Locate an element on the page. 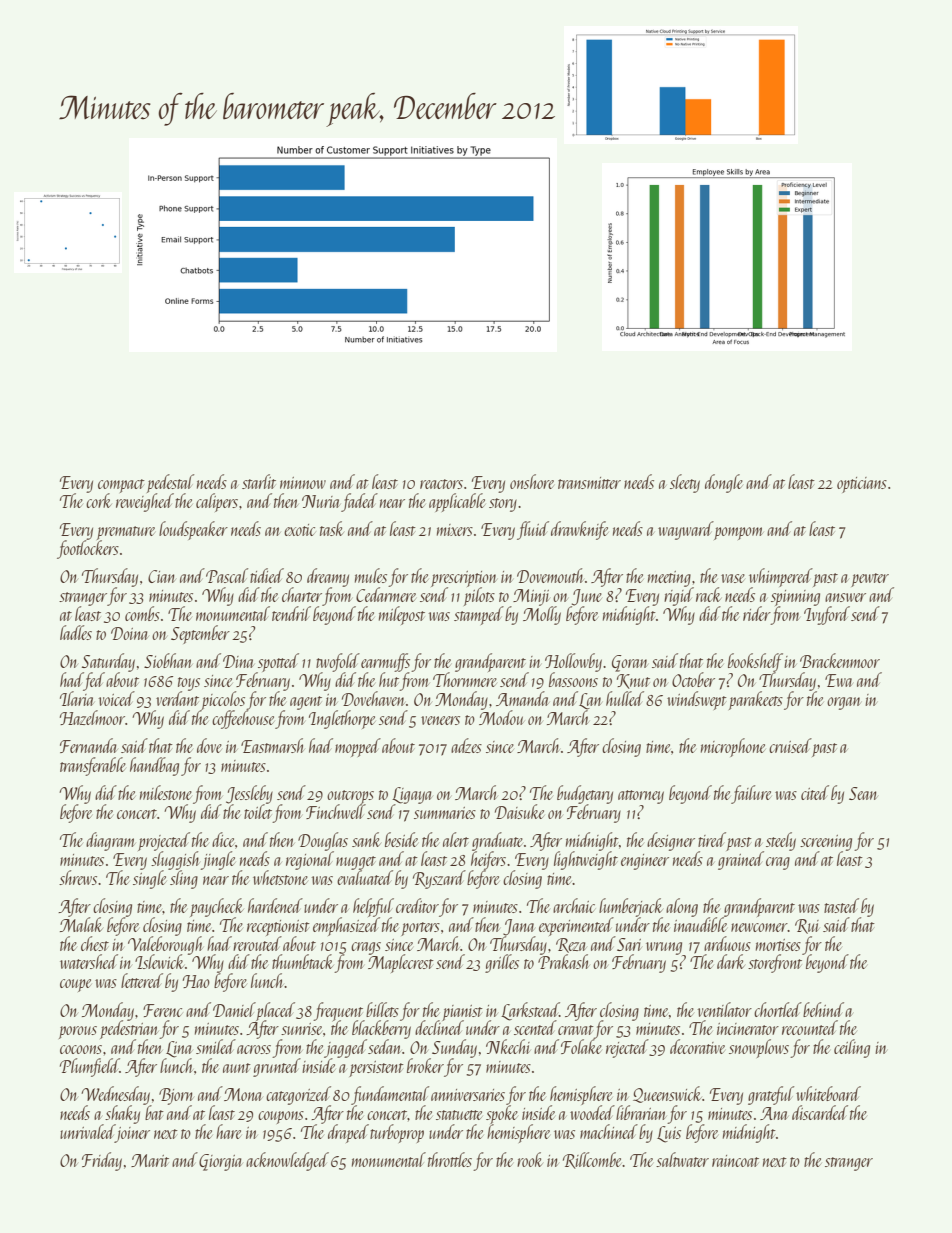 This image has width=952, height=1233. Marit is located at coordinates (150, 1160).
